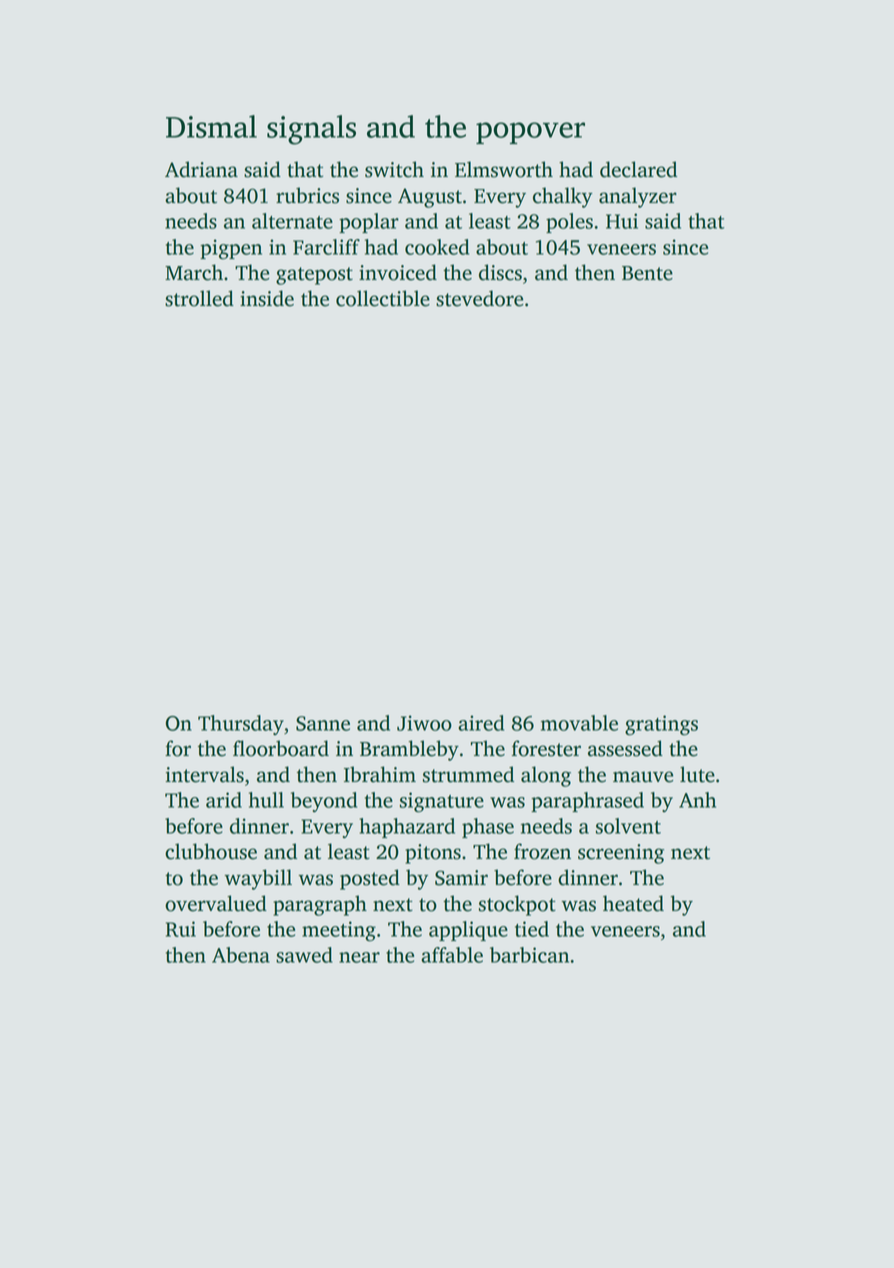 Image resolution: width=894 pixels, height=1268 pixels. I want to click on collectible, so click(383, 298).
